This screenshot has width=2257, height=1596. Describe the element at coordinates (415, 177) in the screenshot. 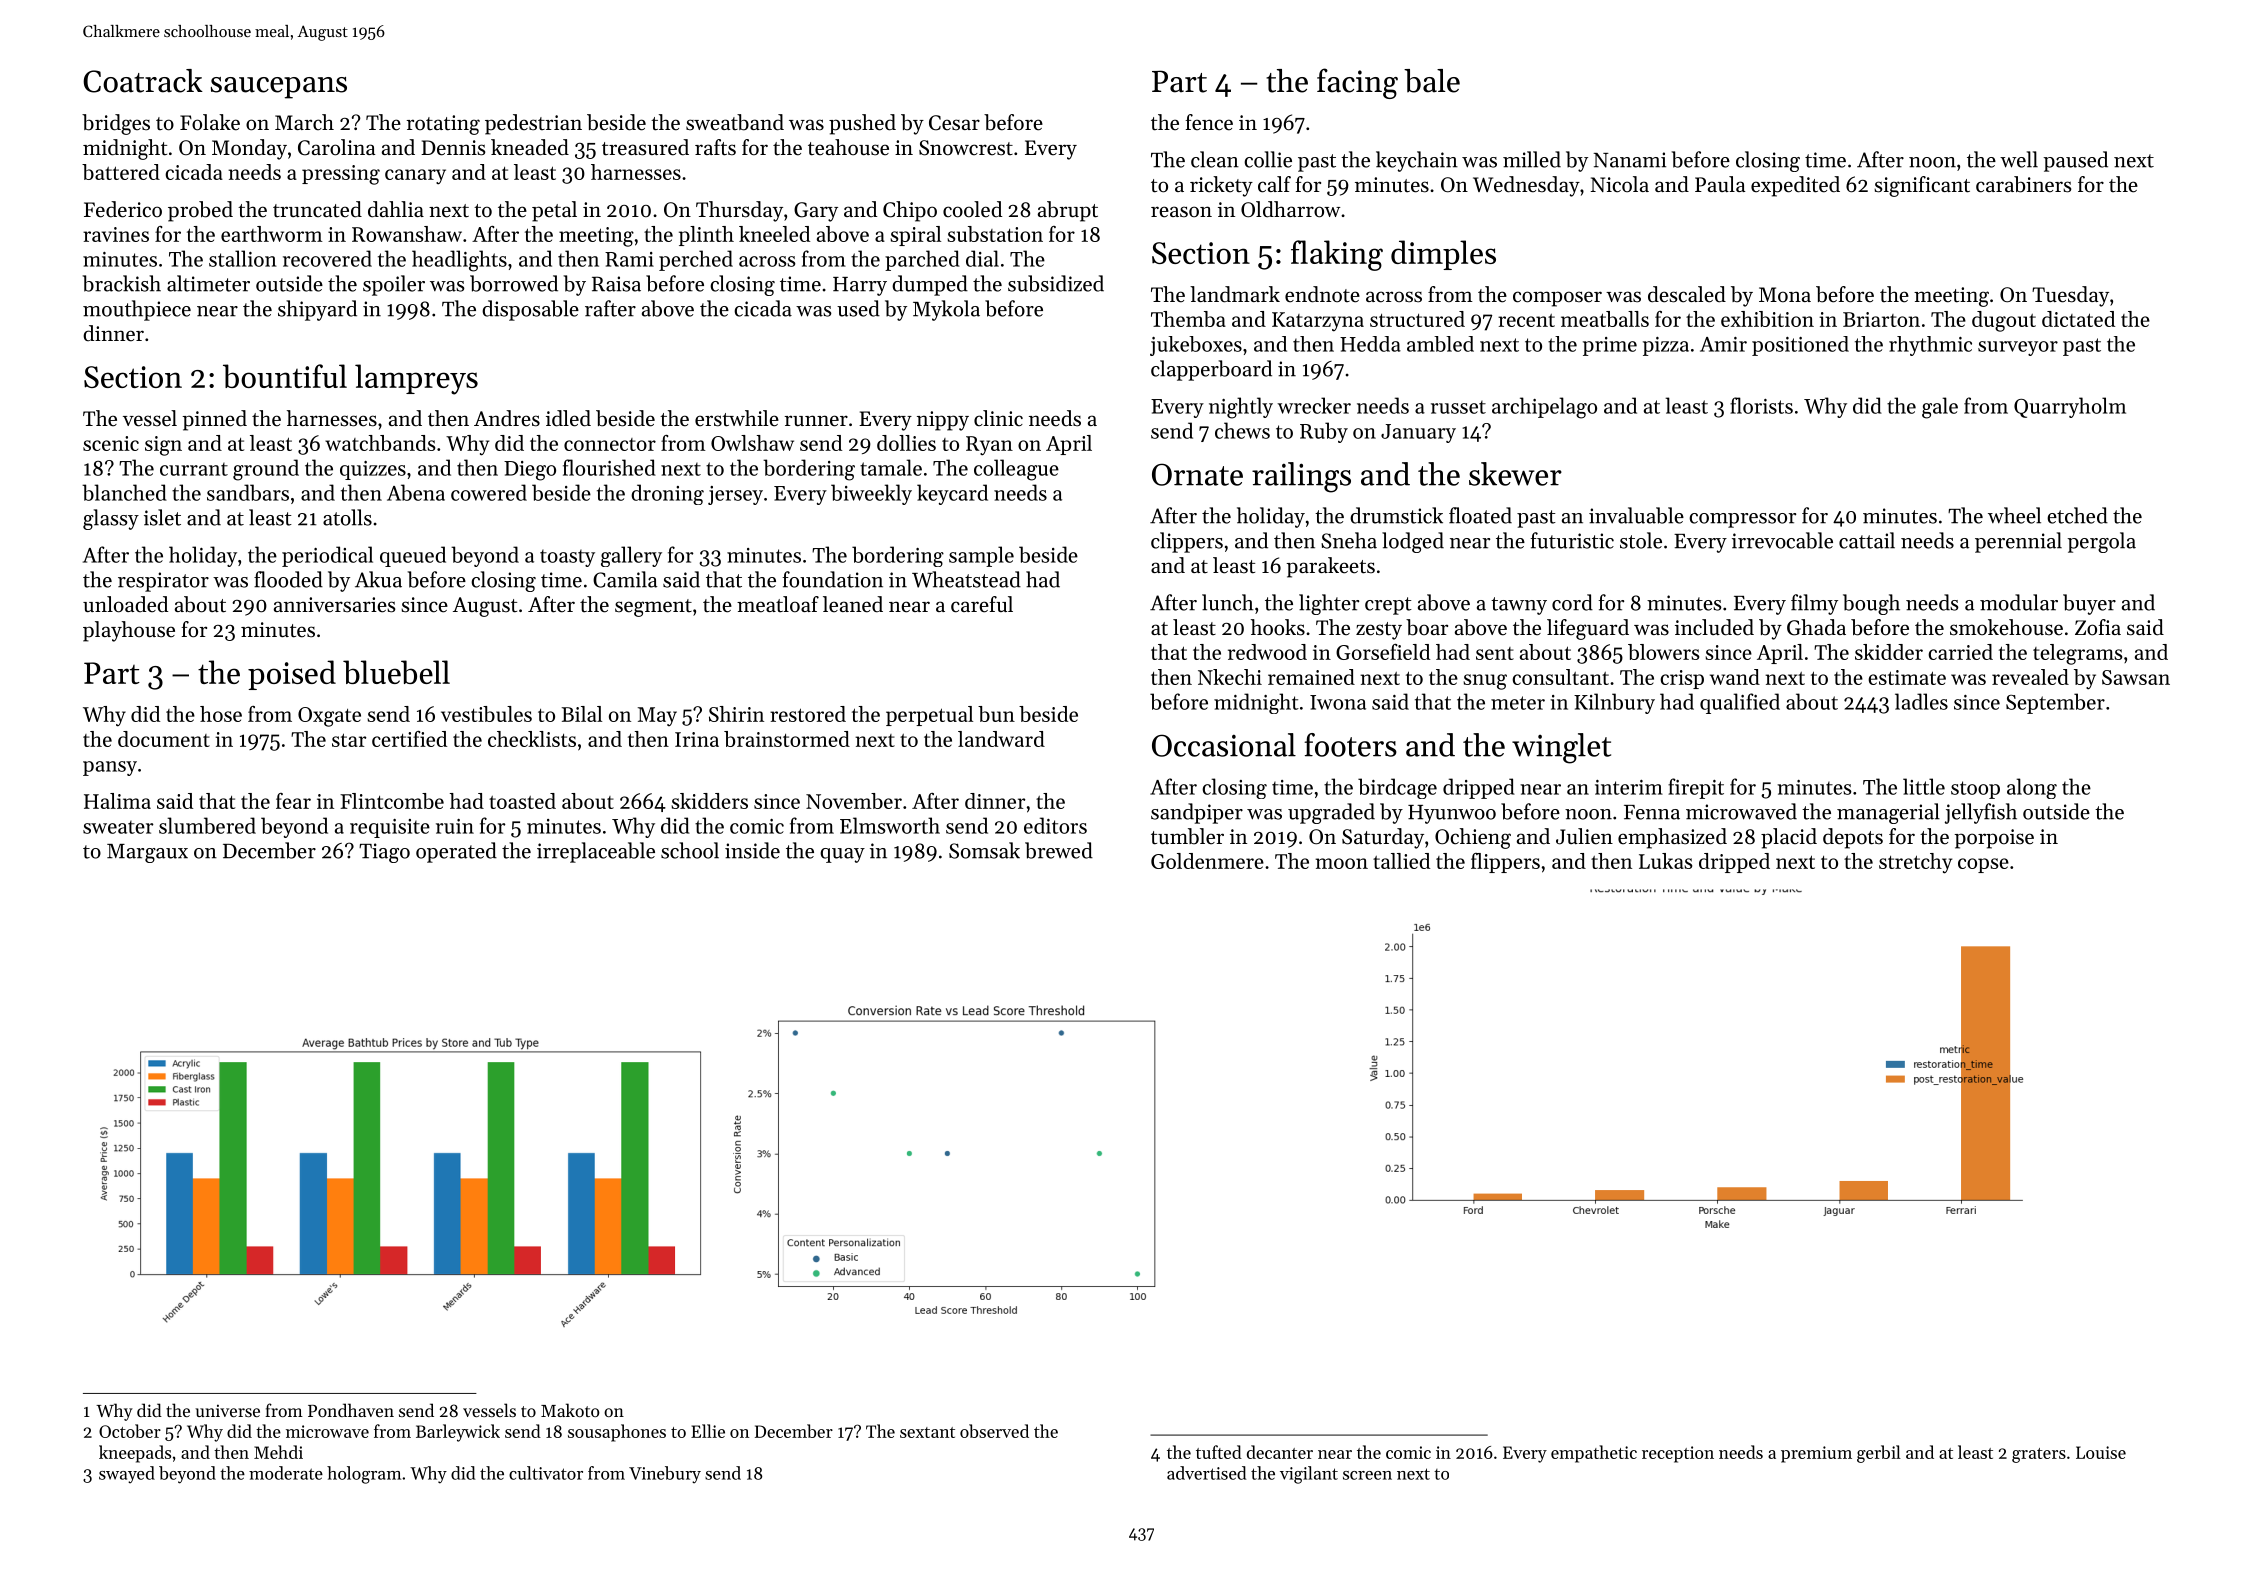

I see `canary` at that location.
